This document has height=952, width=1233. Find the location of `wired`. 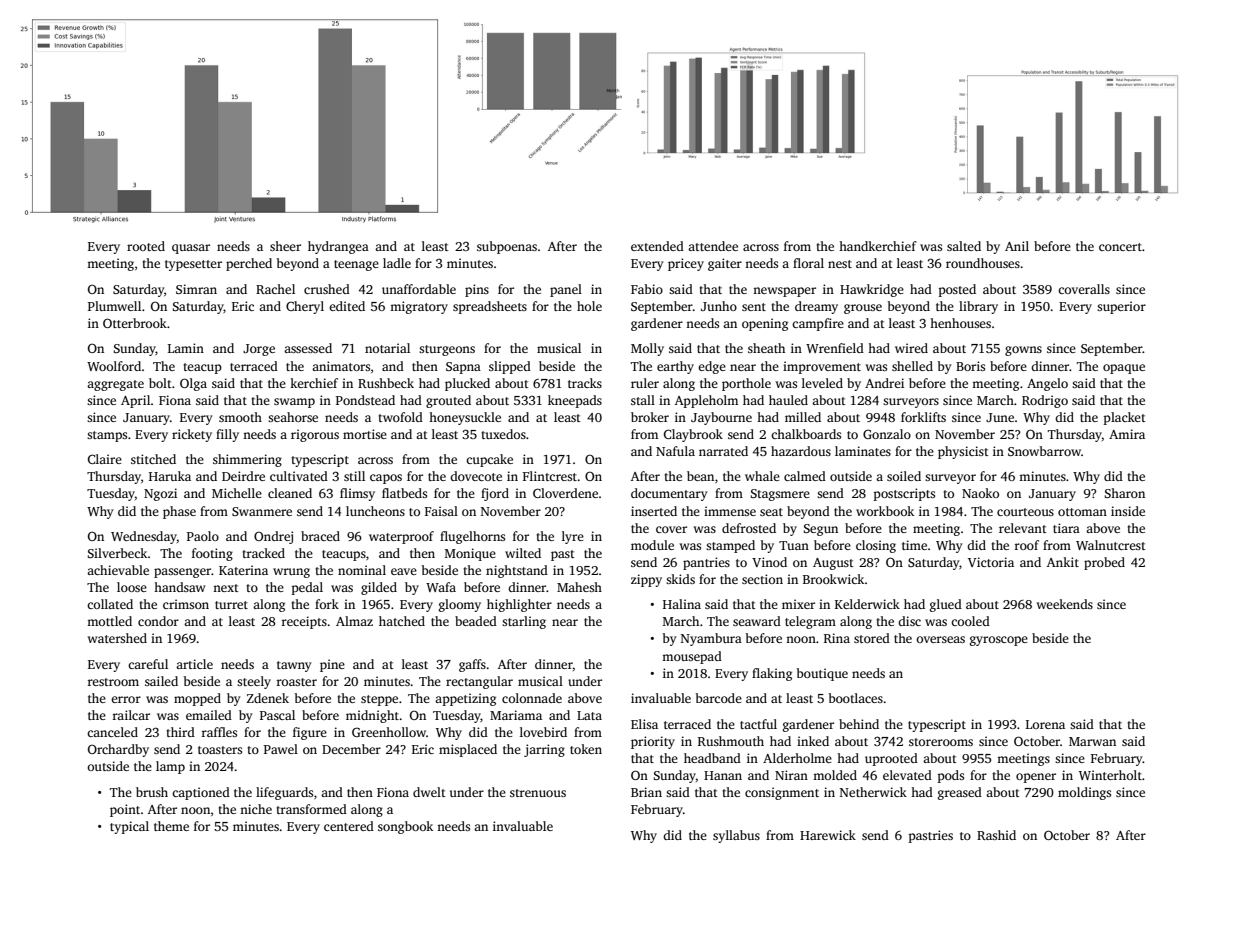

wired is located at coordinates (911, 348).
